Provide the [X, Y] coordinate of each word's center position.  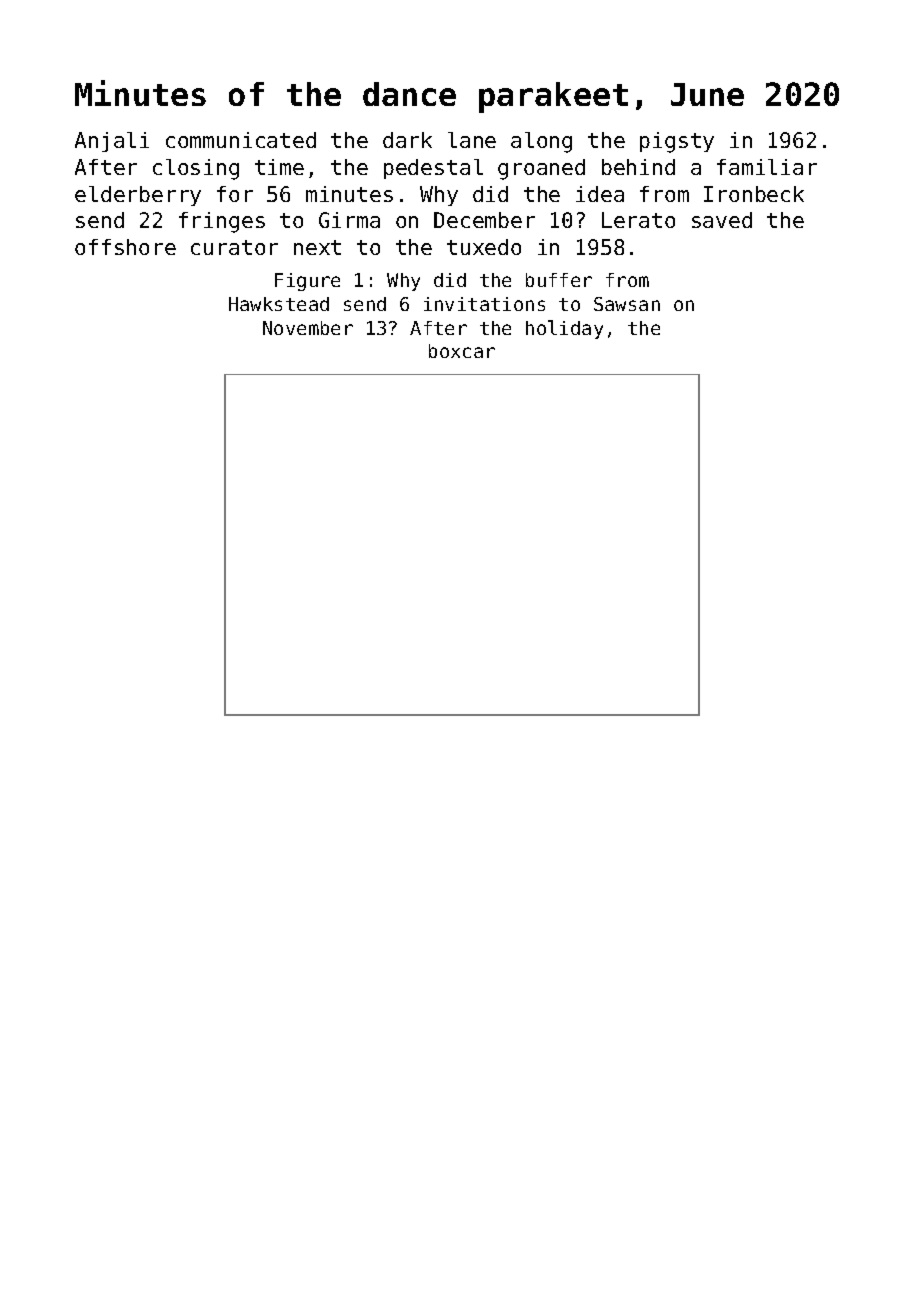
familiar [767, 167]
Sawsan [627, 304]
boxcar [462, 351]
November [308, 328]
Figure [307, 282]
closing [196, 169]
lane [472, 140]
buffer [559, 280]
